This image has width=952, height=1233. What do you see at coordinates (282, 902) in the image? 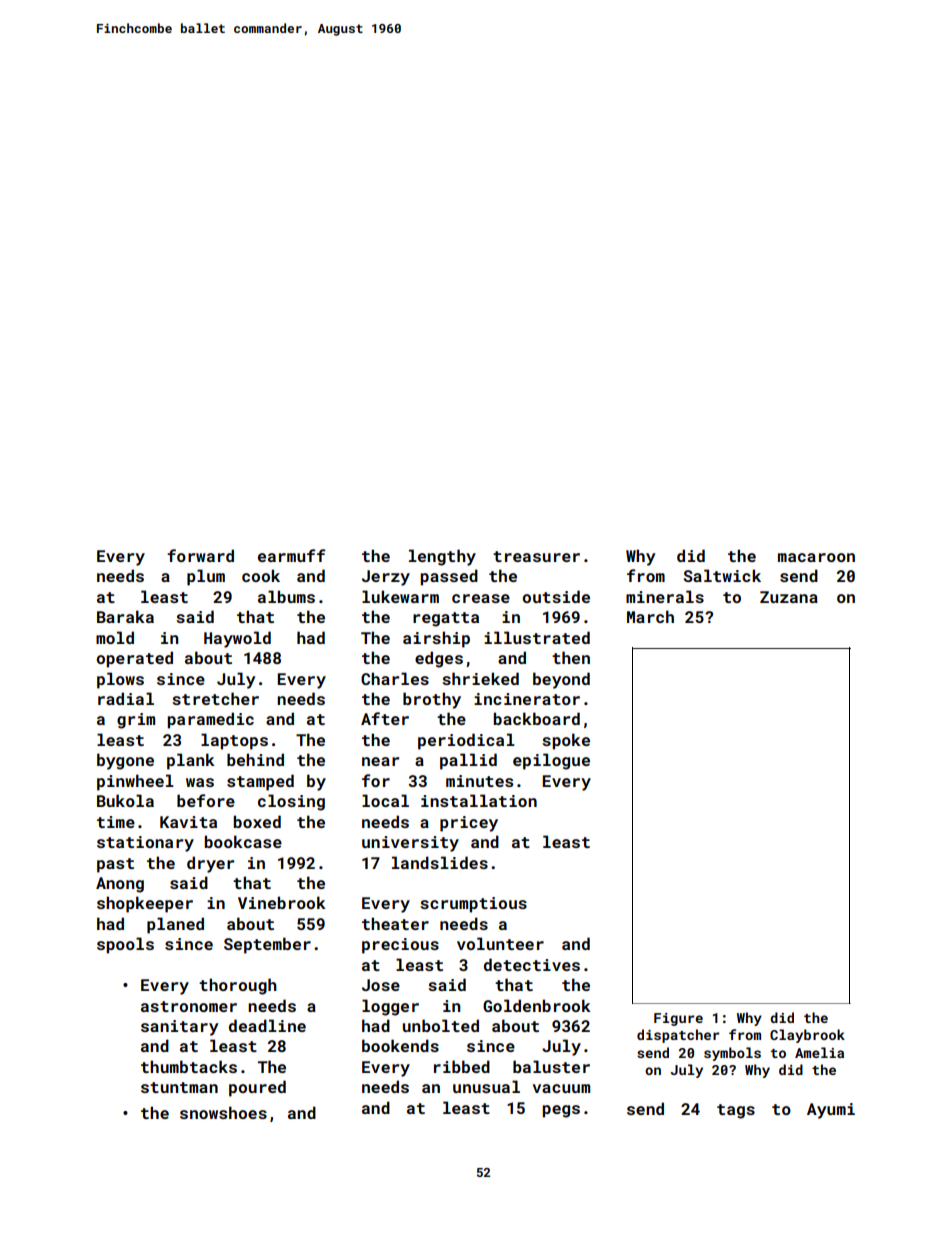
I see `Vinebrook` at bounding box center [282, 902].
